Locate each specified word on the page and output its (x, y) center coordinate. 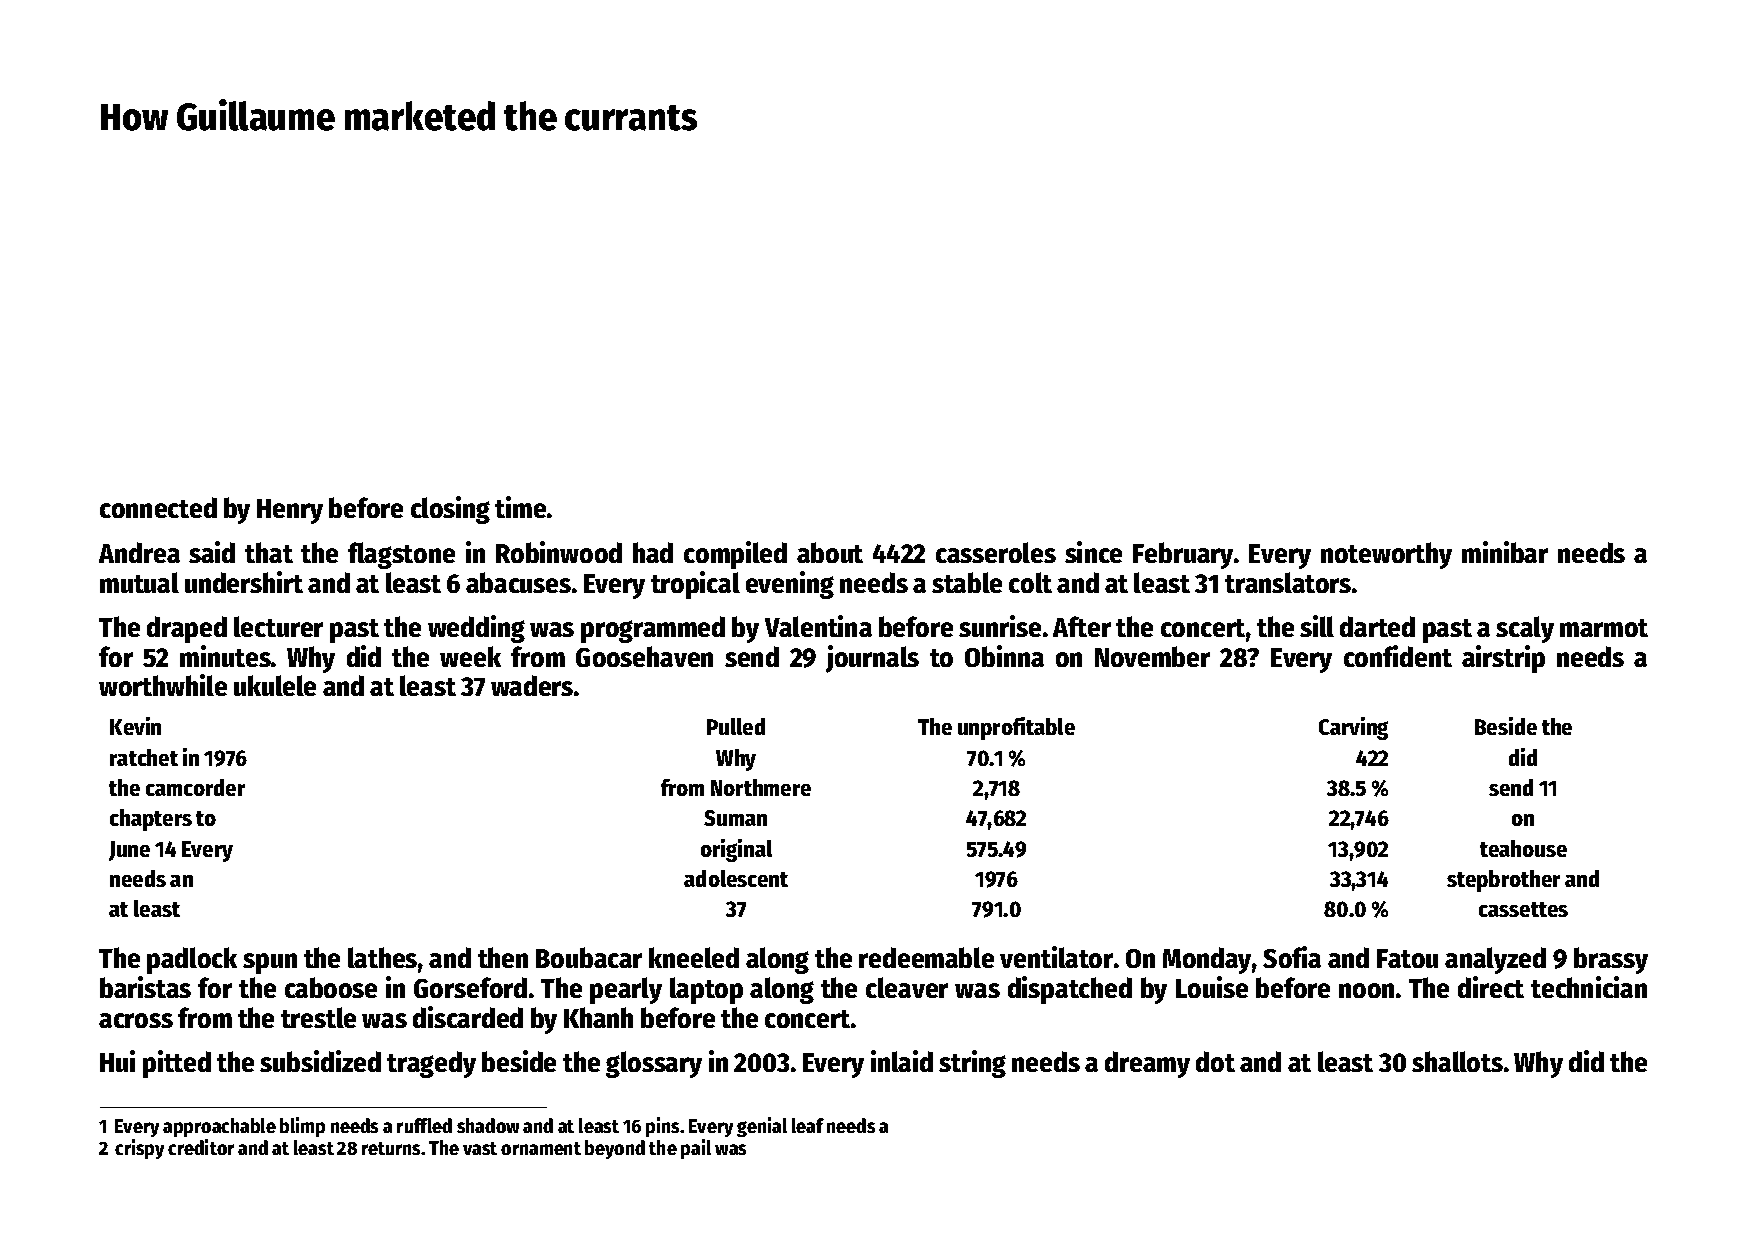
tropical (695, 585)
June (129, 851)
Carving (1353, 728)
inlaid (902, 1061)
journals (872, 659)
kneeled (694, 957)
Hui (117, 1061)
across (136, 1020)
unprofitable (1016, 728)
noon (1366, 990)
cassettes (1523, 909)
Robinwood (559, 552)
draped (187, 629)
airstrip (1503, 659)
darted (1377, 626)
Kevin (135, 726)
